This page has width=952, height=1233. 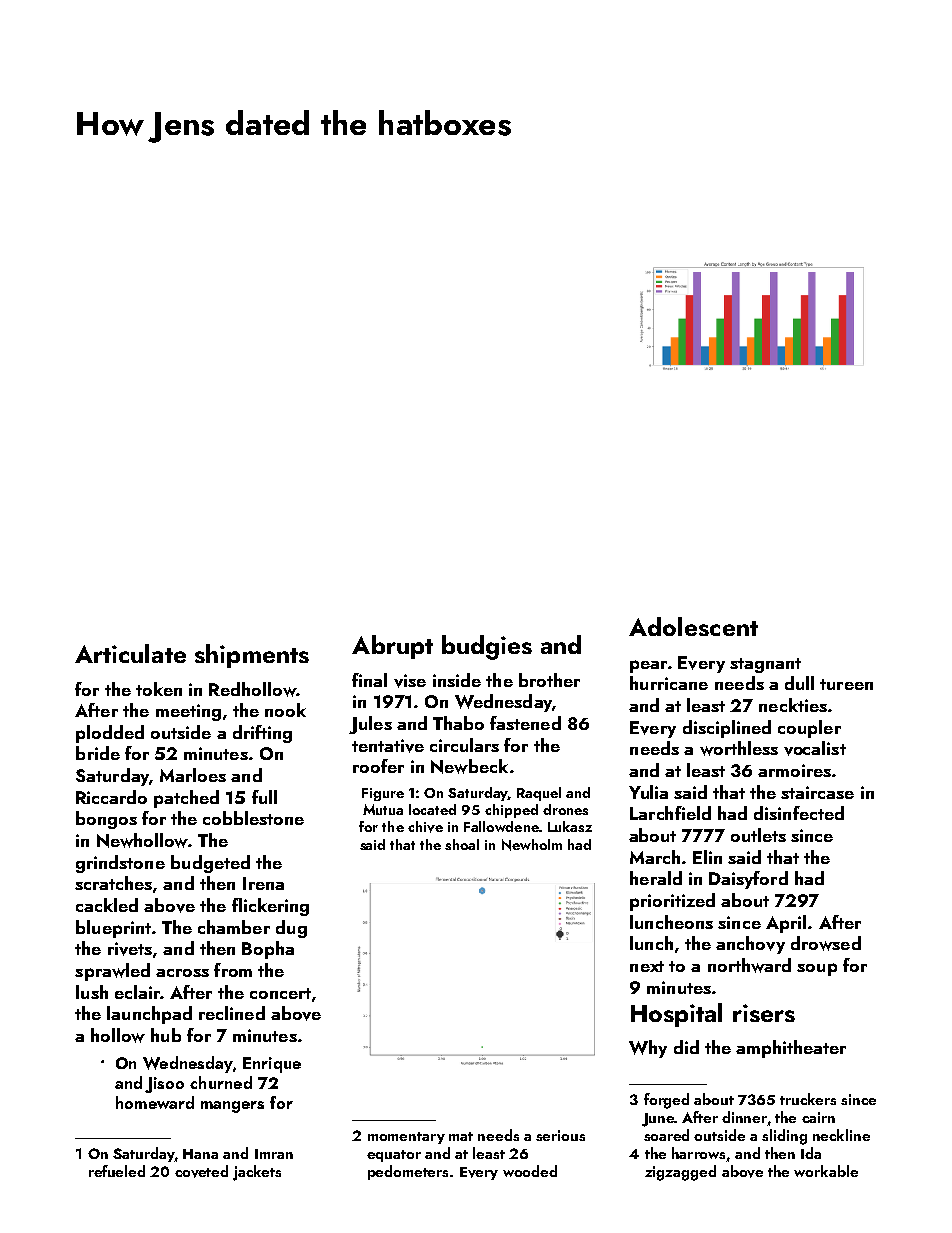 I want to click on bongos, so click(x=106, y=820).
